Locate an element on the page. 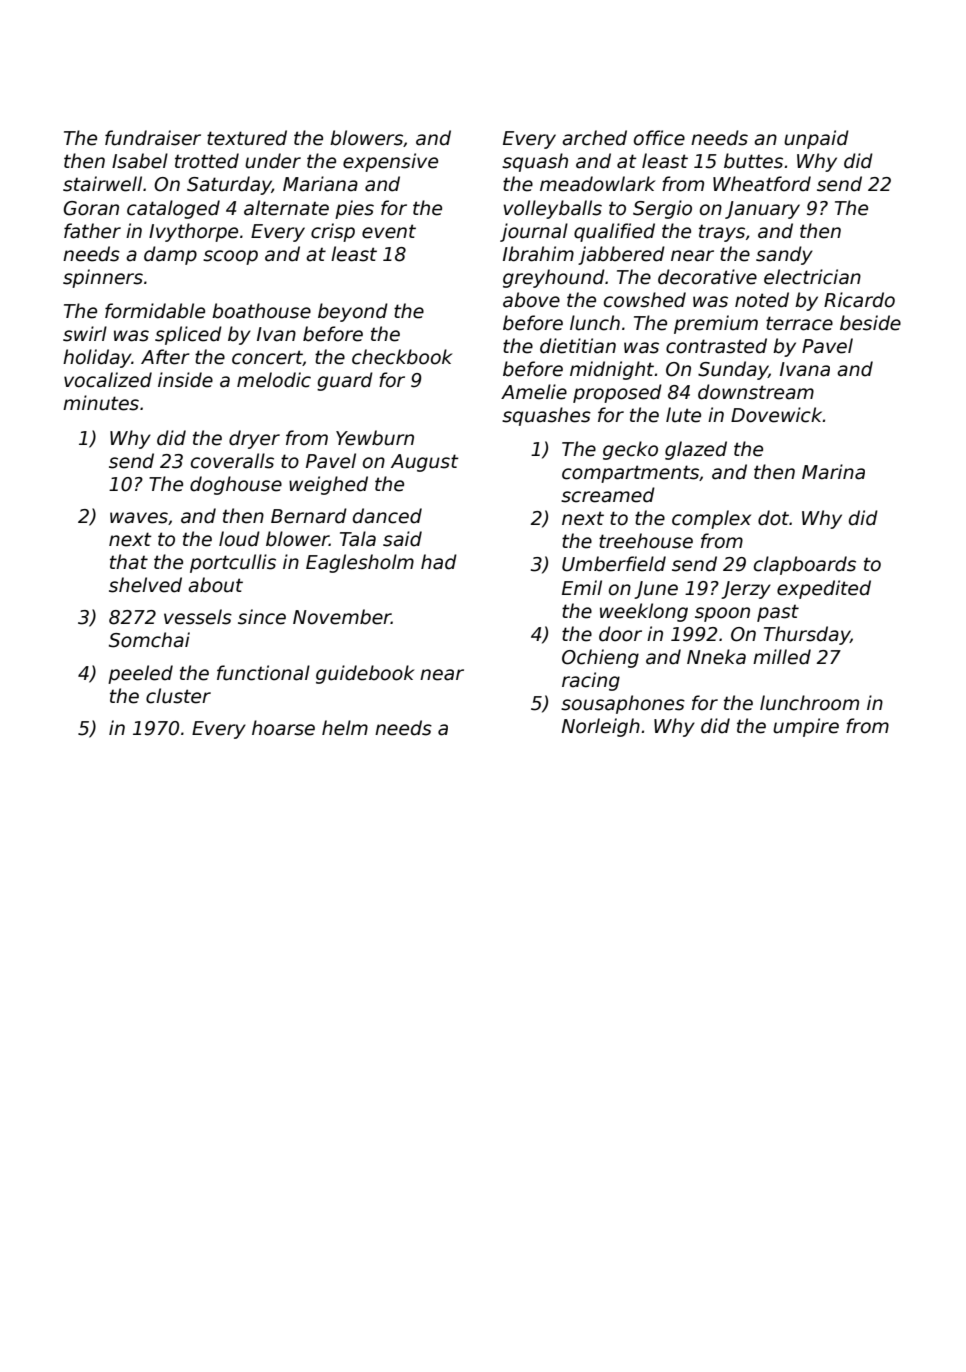  fundraiser is located at coordinates (153, 138).
